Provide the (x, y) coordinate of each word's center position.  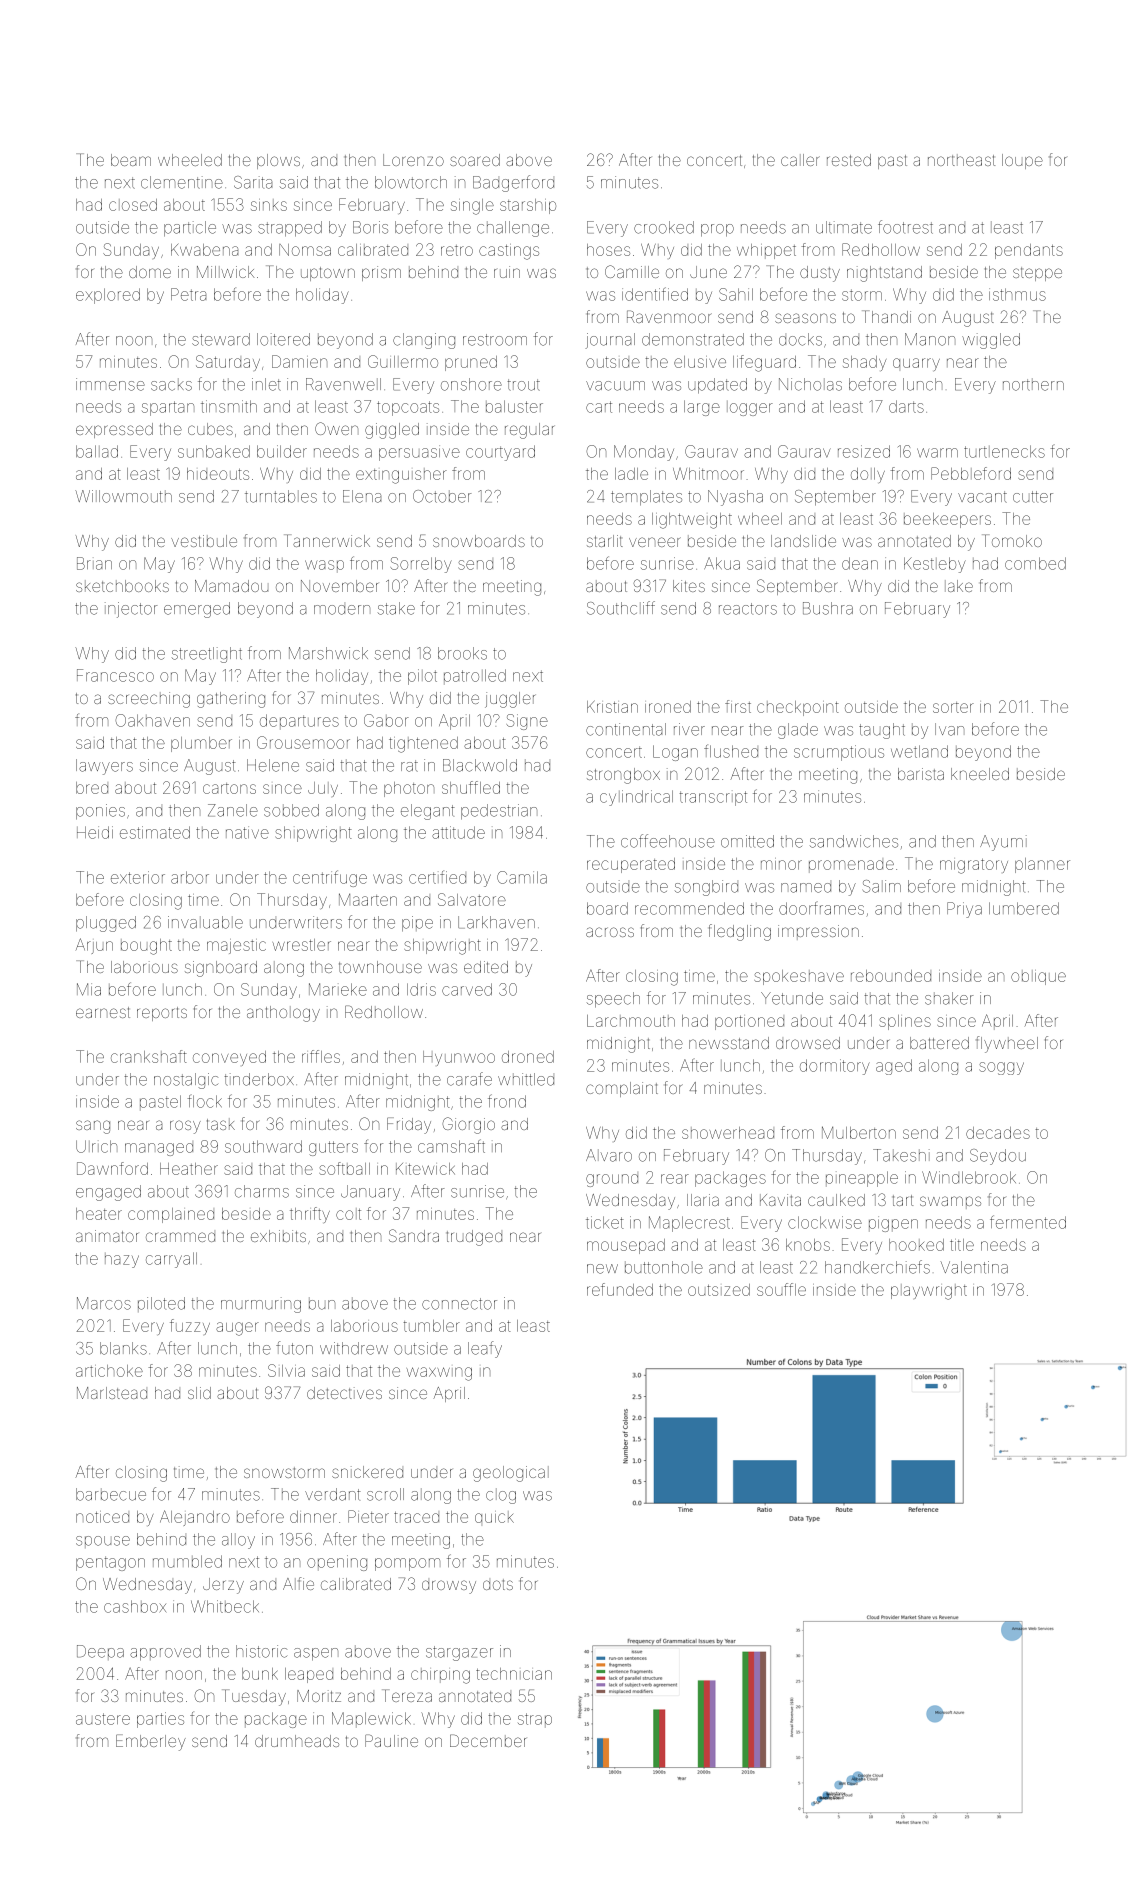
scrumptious (839, 753)
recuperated (631, 865)
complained (171, 1215)
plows (278, 161)
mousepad (626, 1246)
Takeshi (901, 1155)
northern (1033, 384)
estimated (155, 832)
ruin (507, 272)
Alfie (298, 1583)
